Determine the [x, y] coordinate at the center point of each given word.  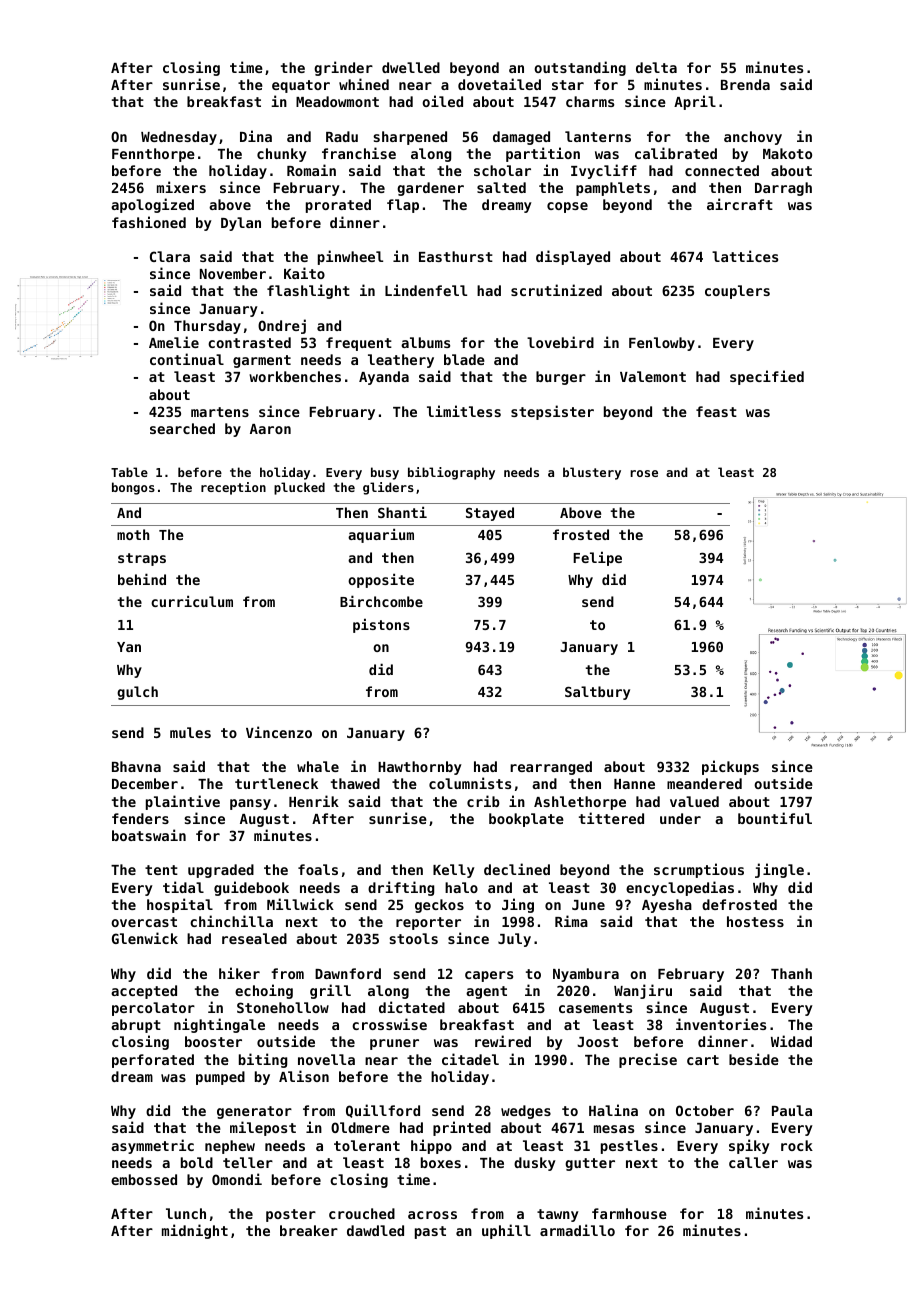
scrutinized [556, 290]
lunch [186, 1213]
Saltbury [597, 693]
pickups [730, 767]
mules [190, 732]
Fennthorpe [153, 155]
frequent [359, 344]
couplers [737, 292]
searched [182, 428]
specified [767, 377]
